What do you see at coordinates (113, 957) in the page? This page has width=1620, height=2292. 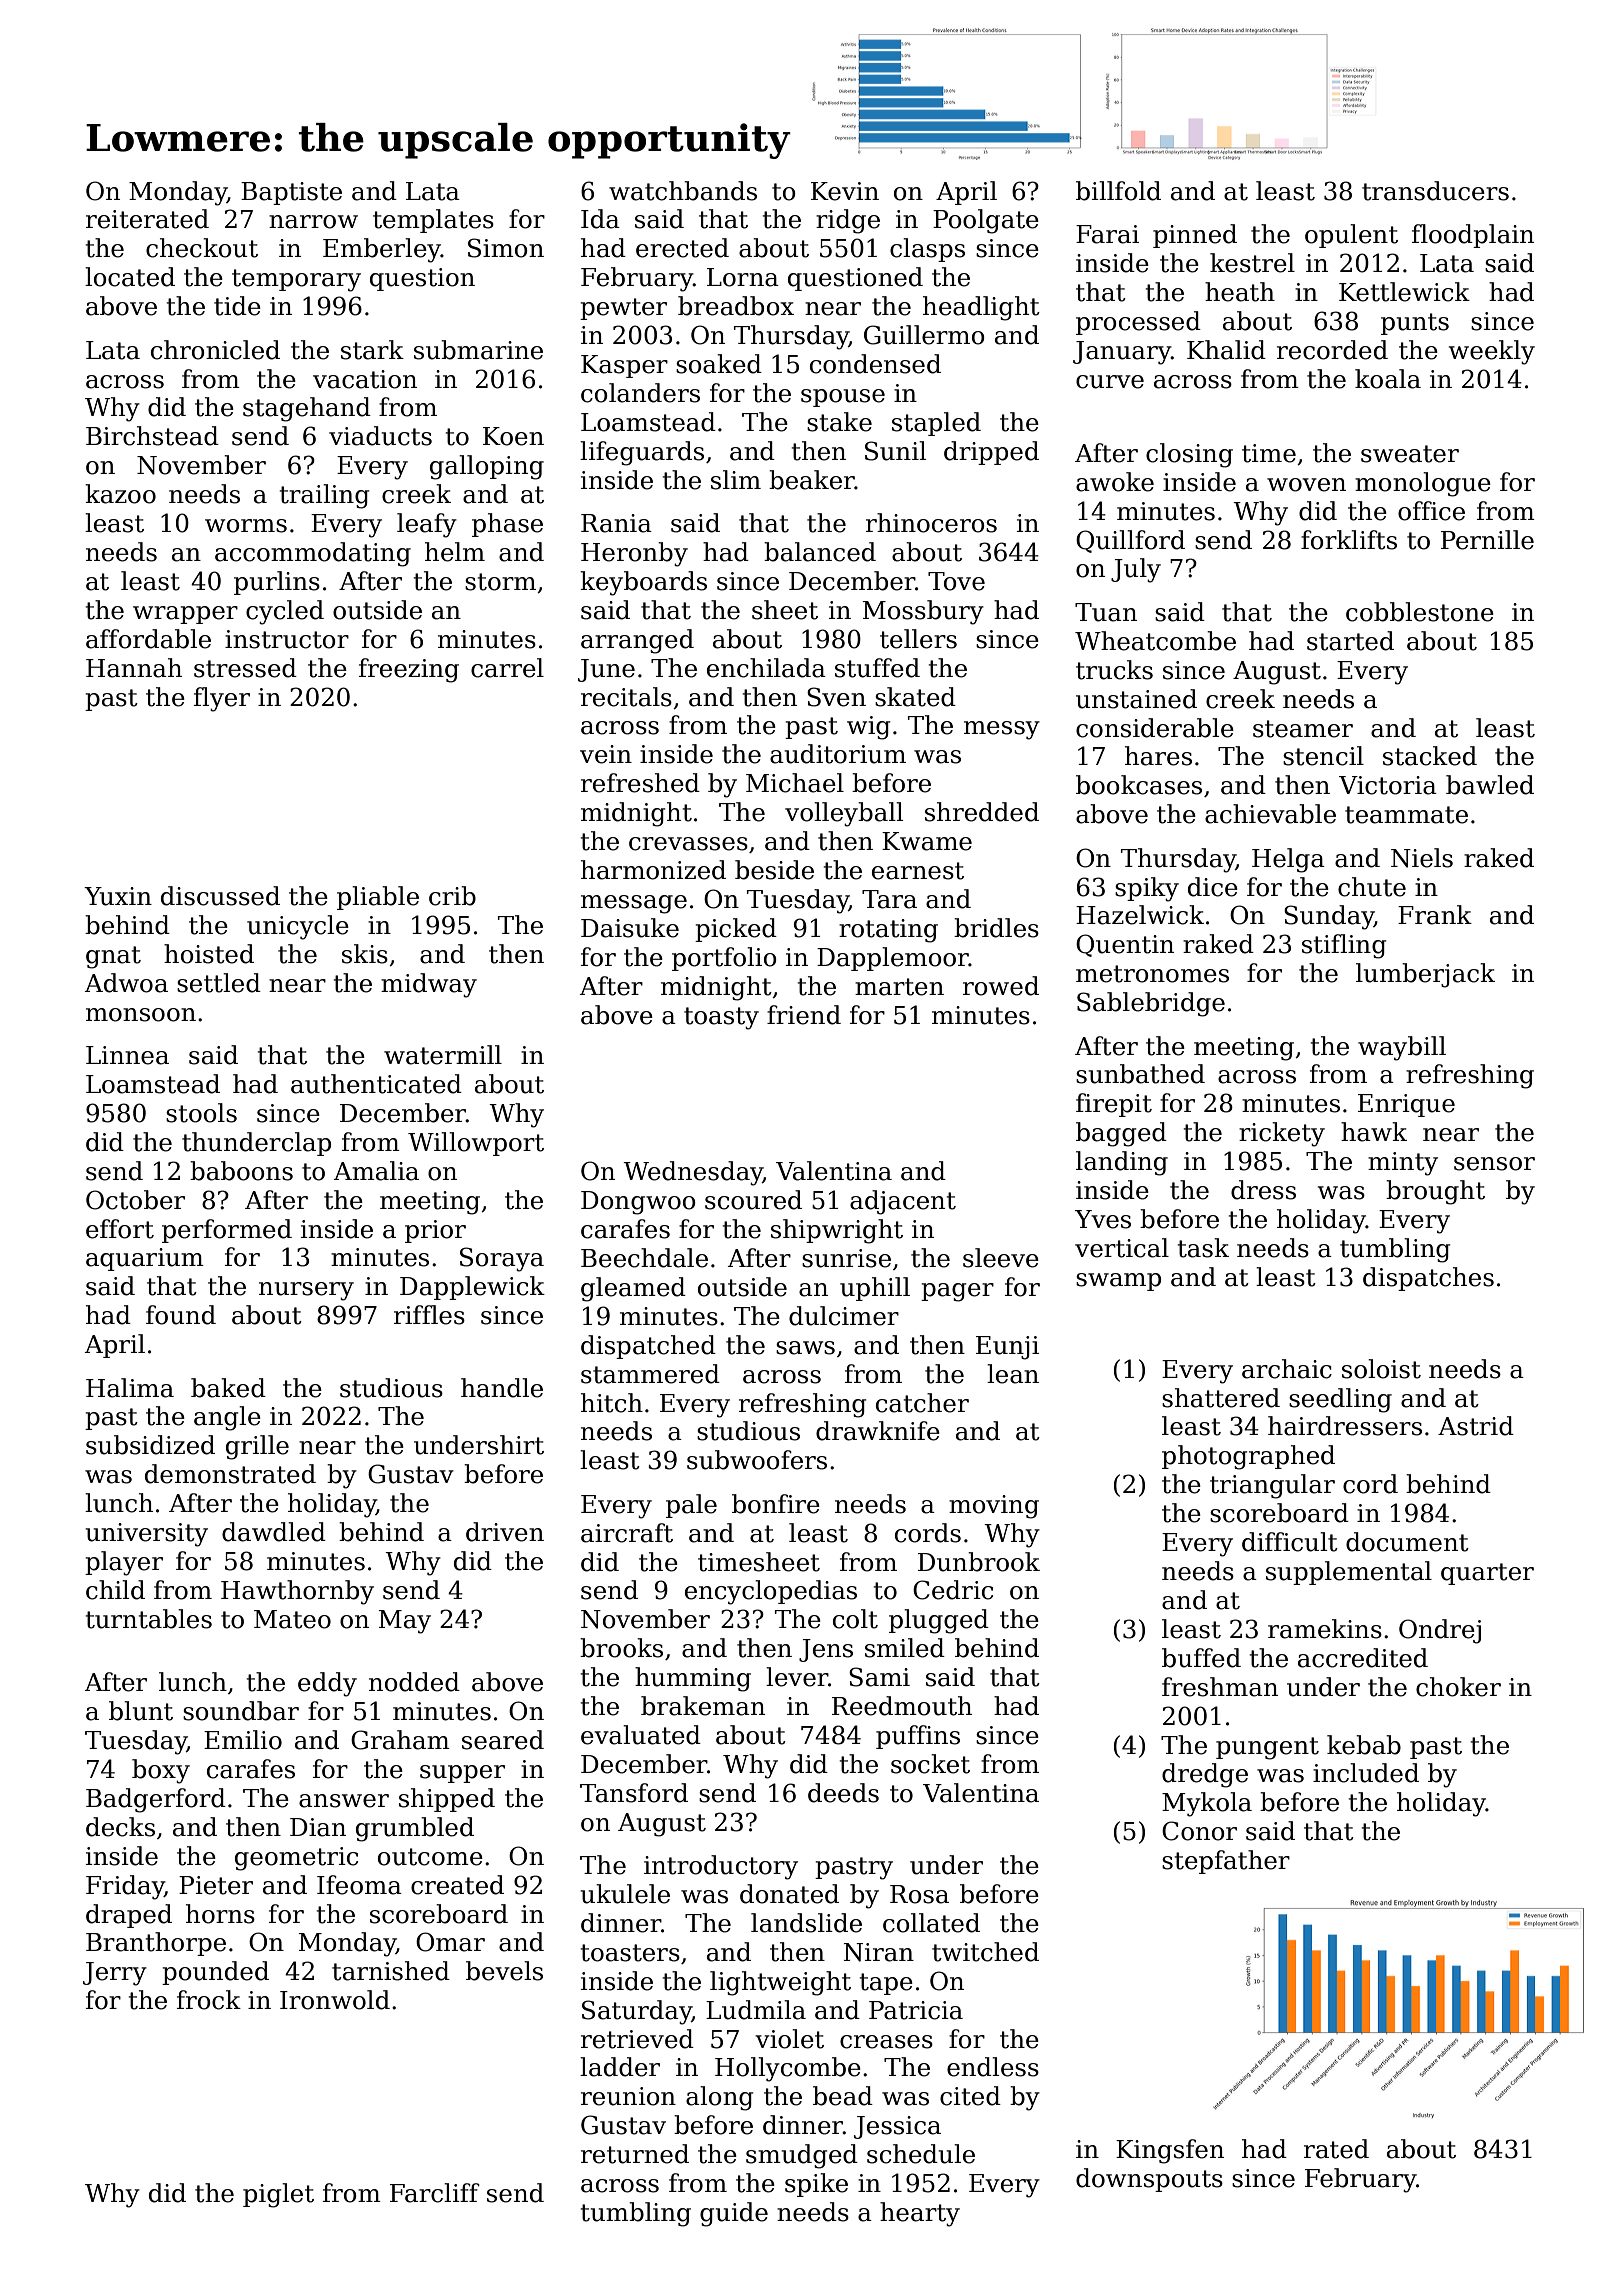 I see `gnat` at bounding box center [113, 957].
